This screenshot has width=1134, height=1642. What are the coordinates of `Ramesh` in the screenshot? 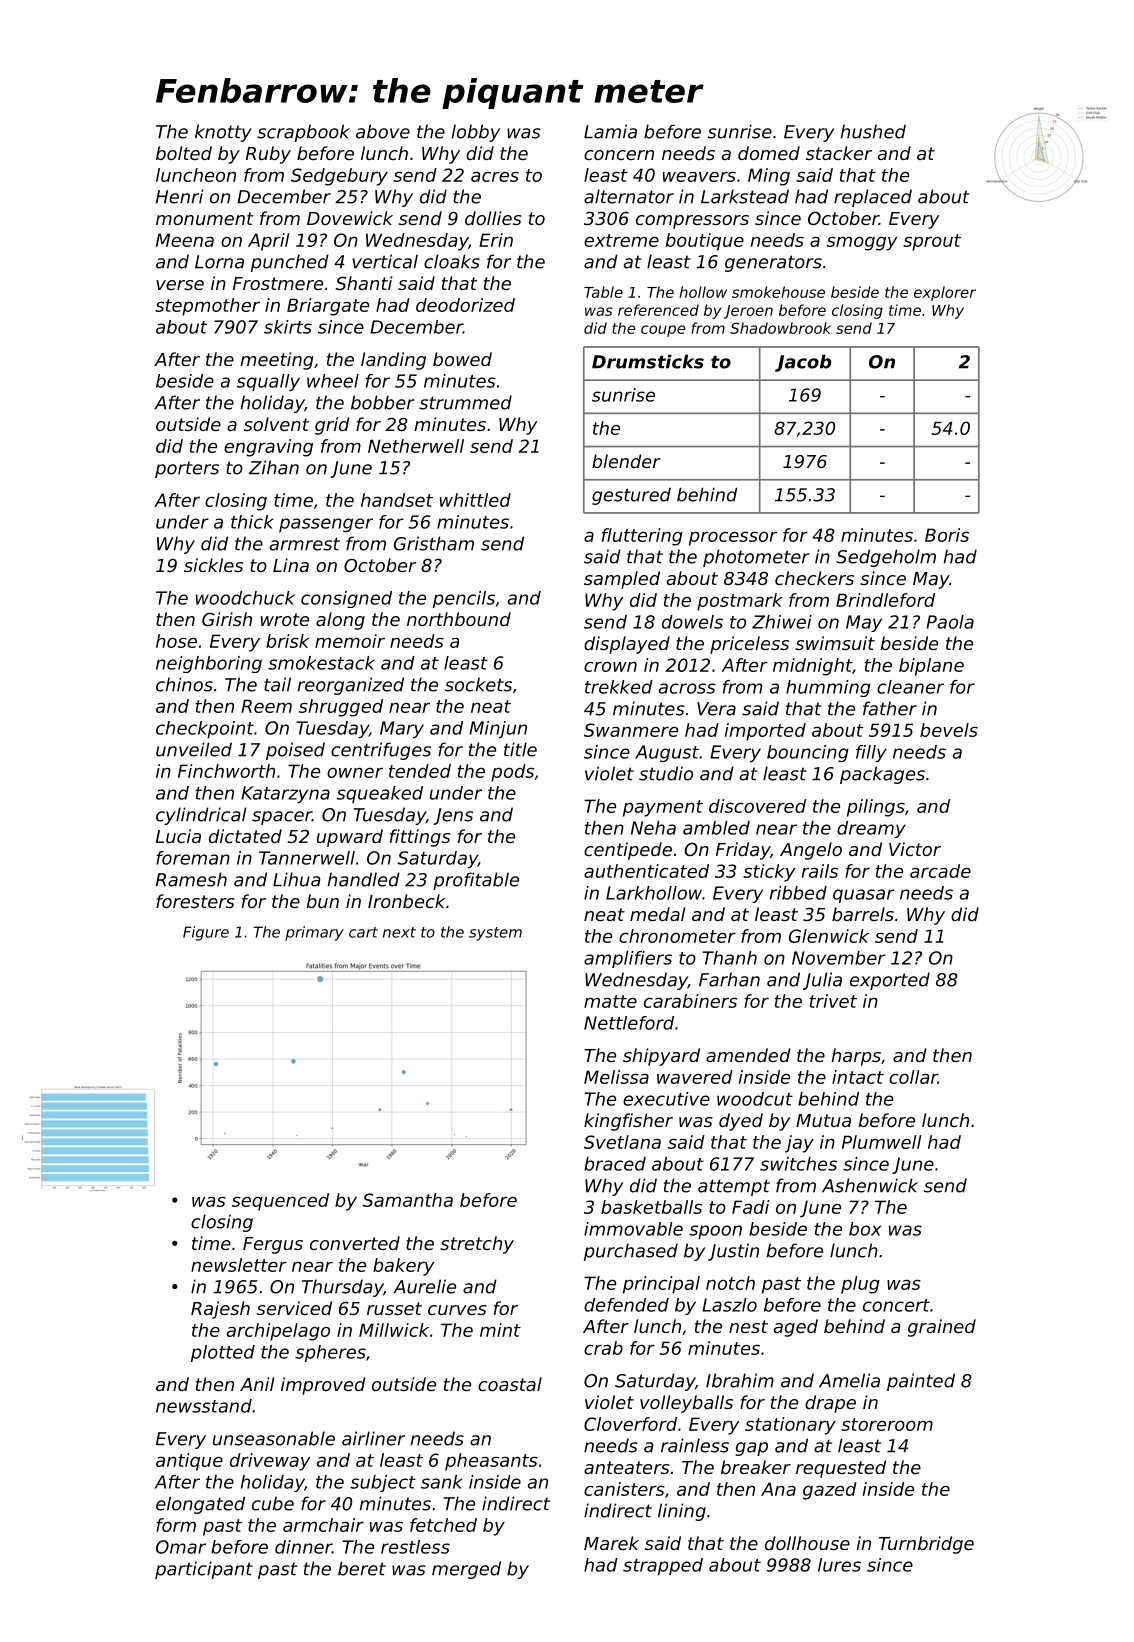 It's located at (191, 879).
